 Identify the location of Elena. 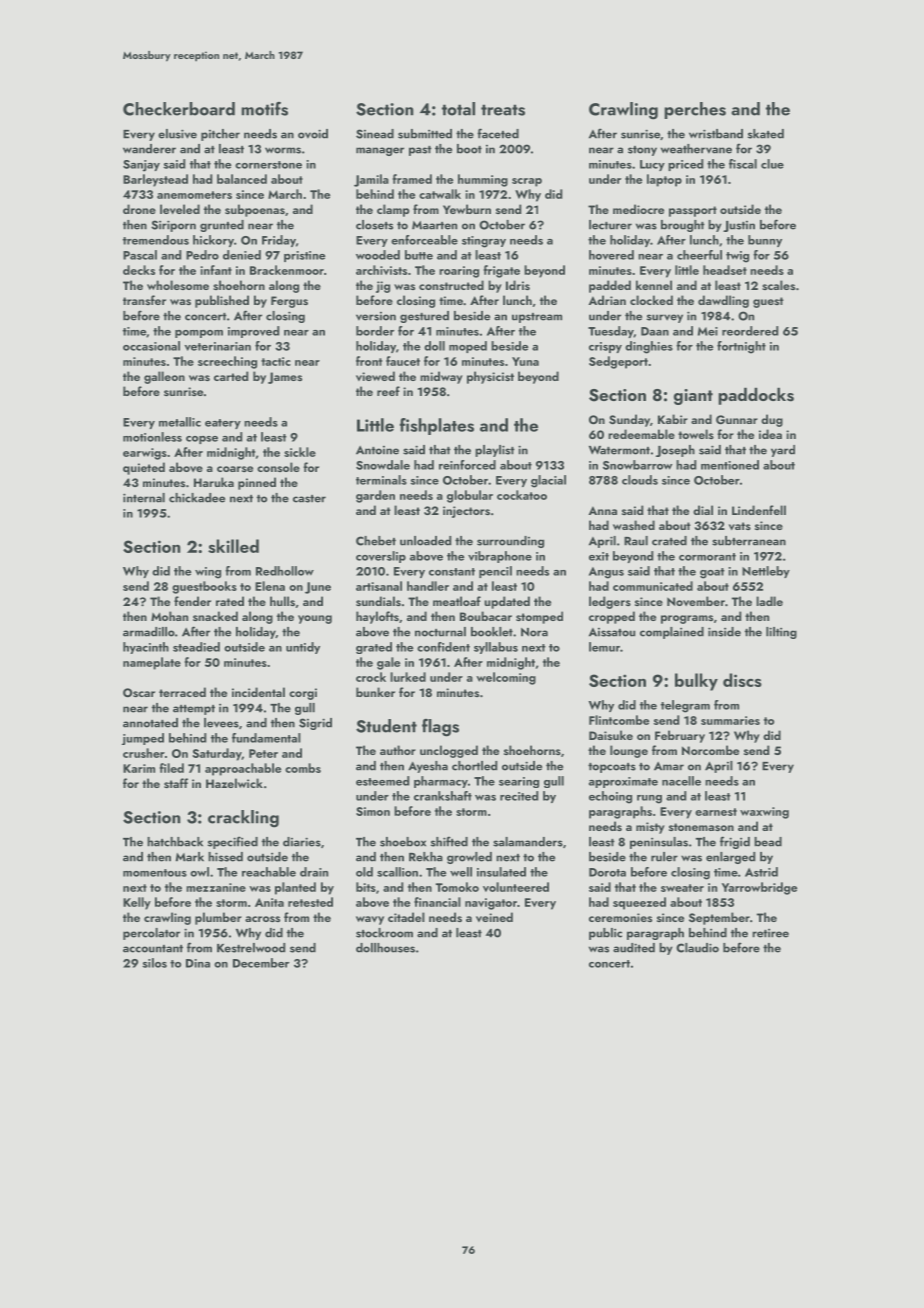
(270, 586).
